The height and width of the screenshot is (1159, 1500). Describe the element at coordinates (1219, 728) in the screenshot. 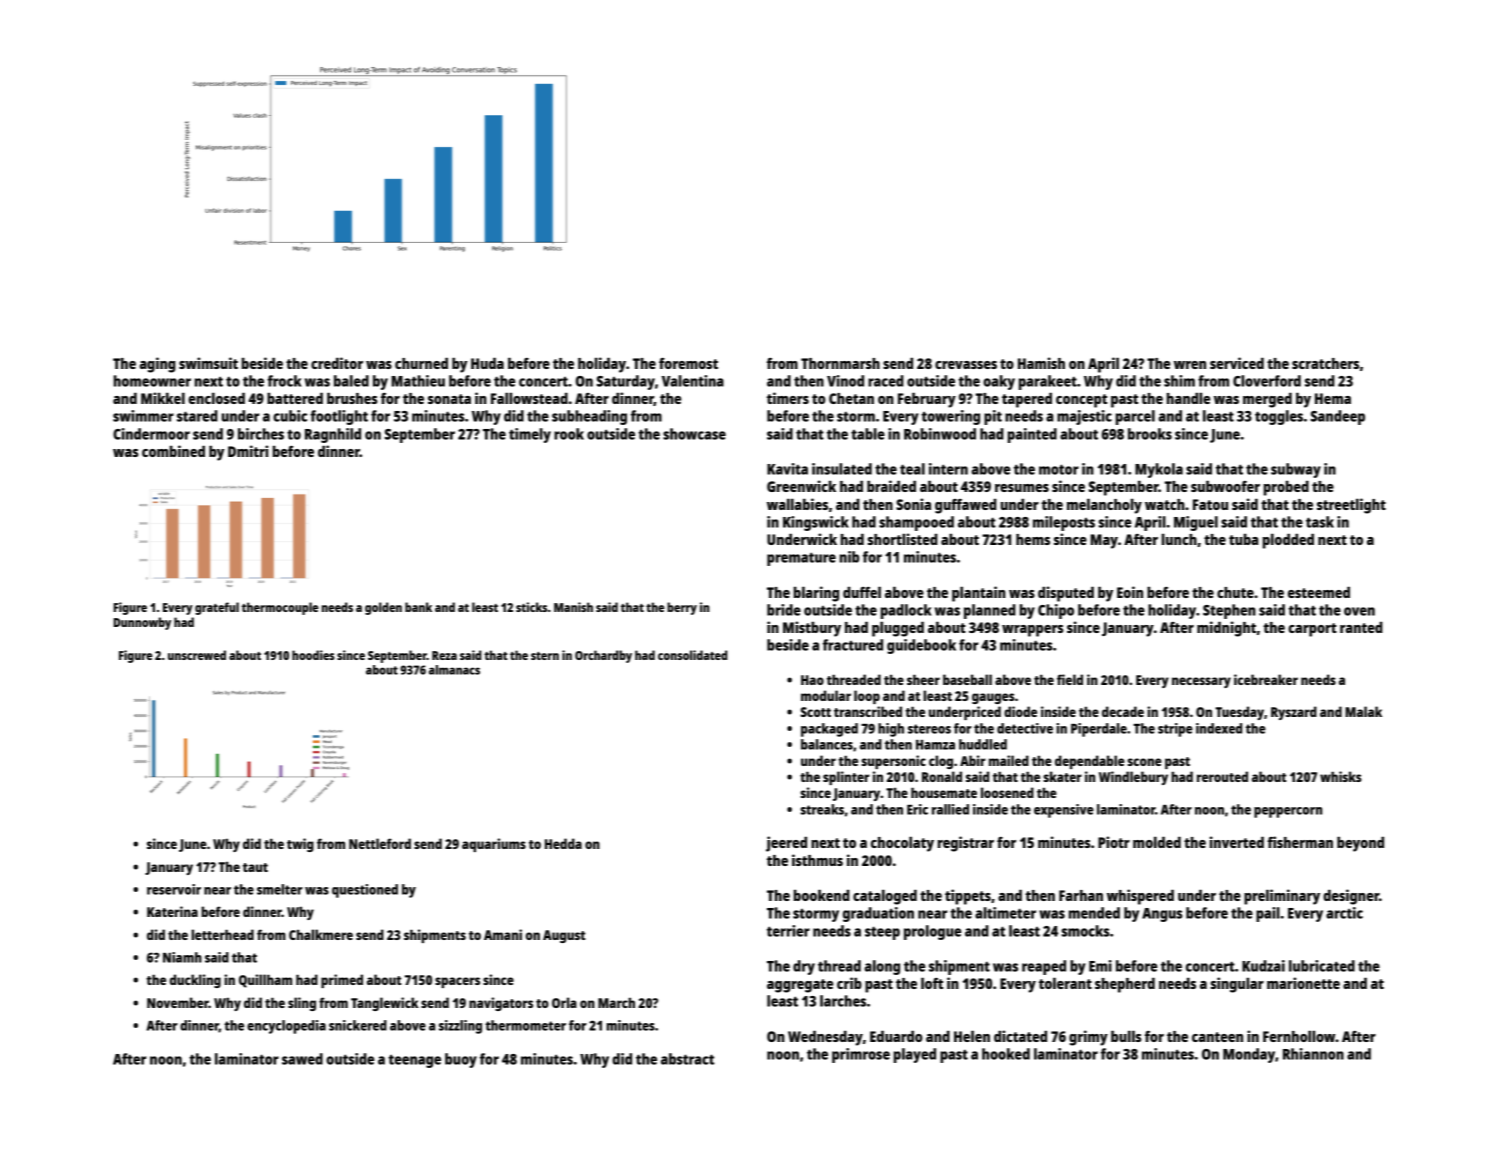

I see `indexed` at that location.
